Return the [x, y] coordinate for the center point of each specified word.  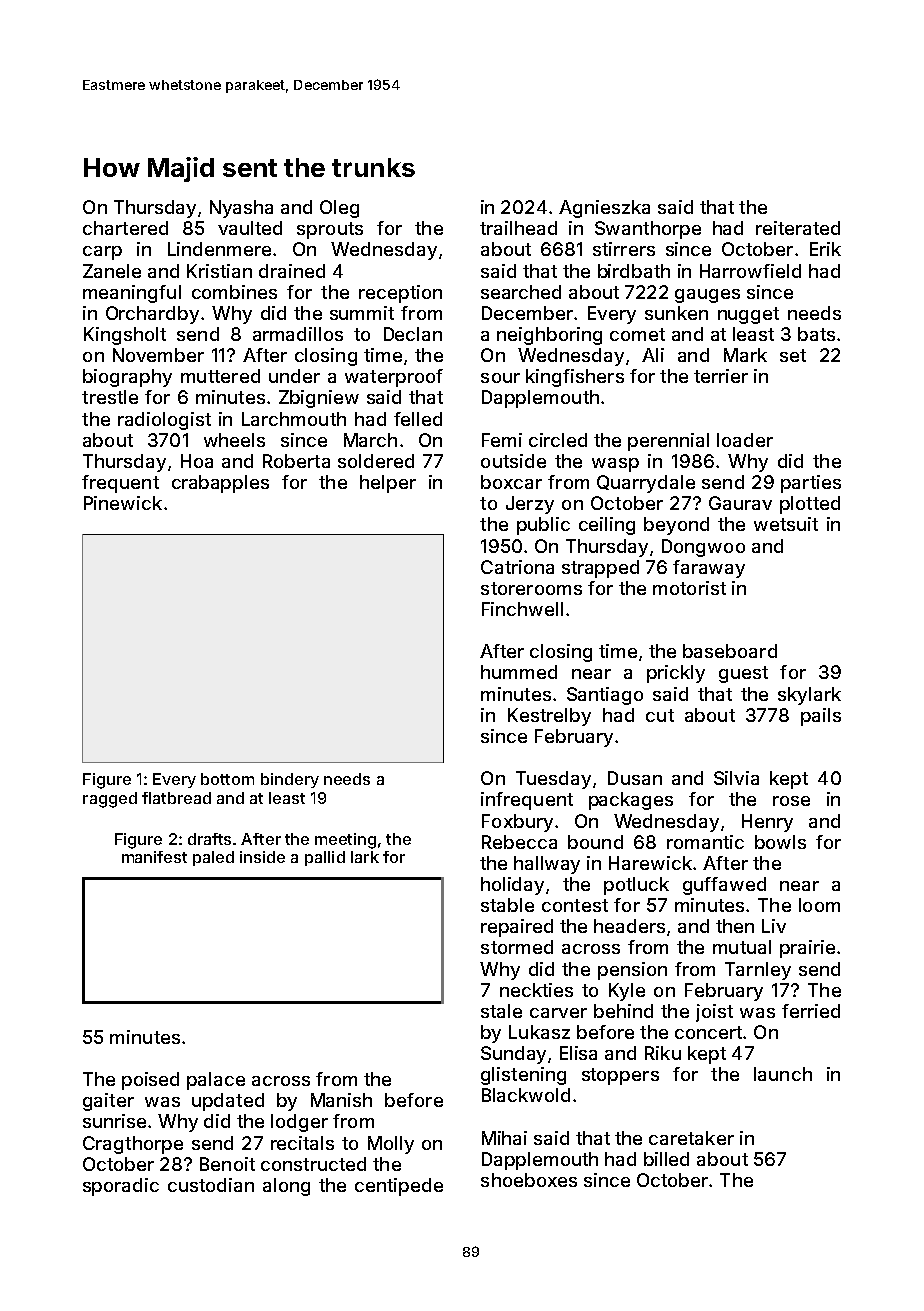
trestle [110, 397]
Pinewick [123, 503]
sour [500, 378]
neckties [536, 990]
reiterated [798, 228]
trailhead [518, 228]
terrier [721, 376]
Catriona [517, 567]
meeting [345, 841]
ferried [811, 1011]
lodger [299, 1123]
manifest [154, 857]
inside [262, 857]
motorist [689, 588]
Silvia [736, 778]
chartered [125, 228]
